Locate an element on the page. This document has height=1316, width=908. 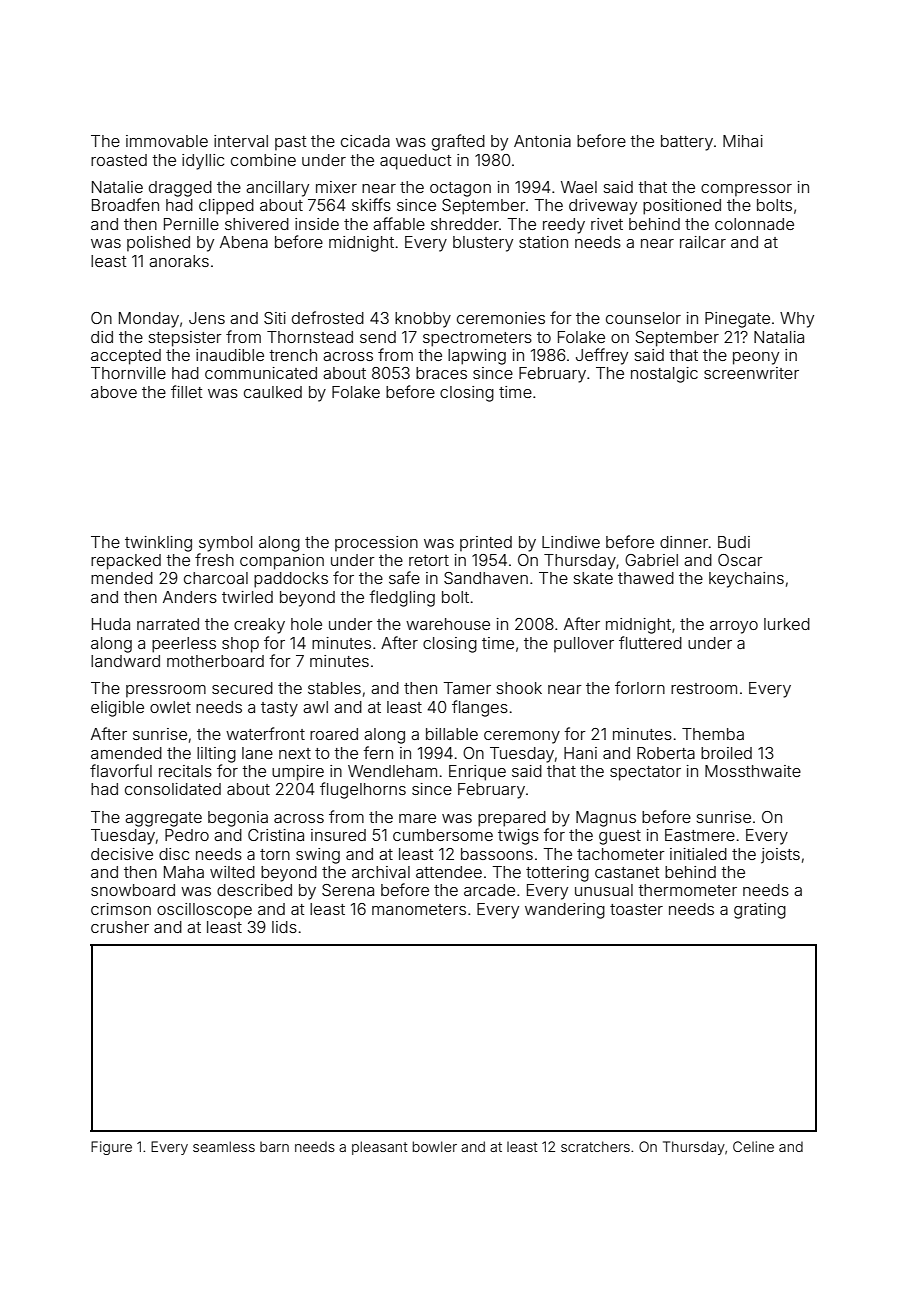
idyllic is located at coordinates (203, 162).
